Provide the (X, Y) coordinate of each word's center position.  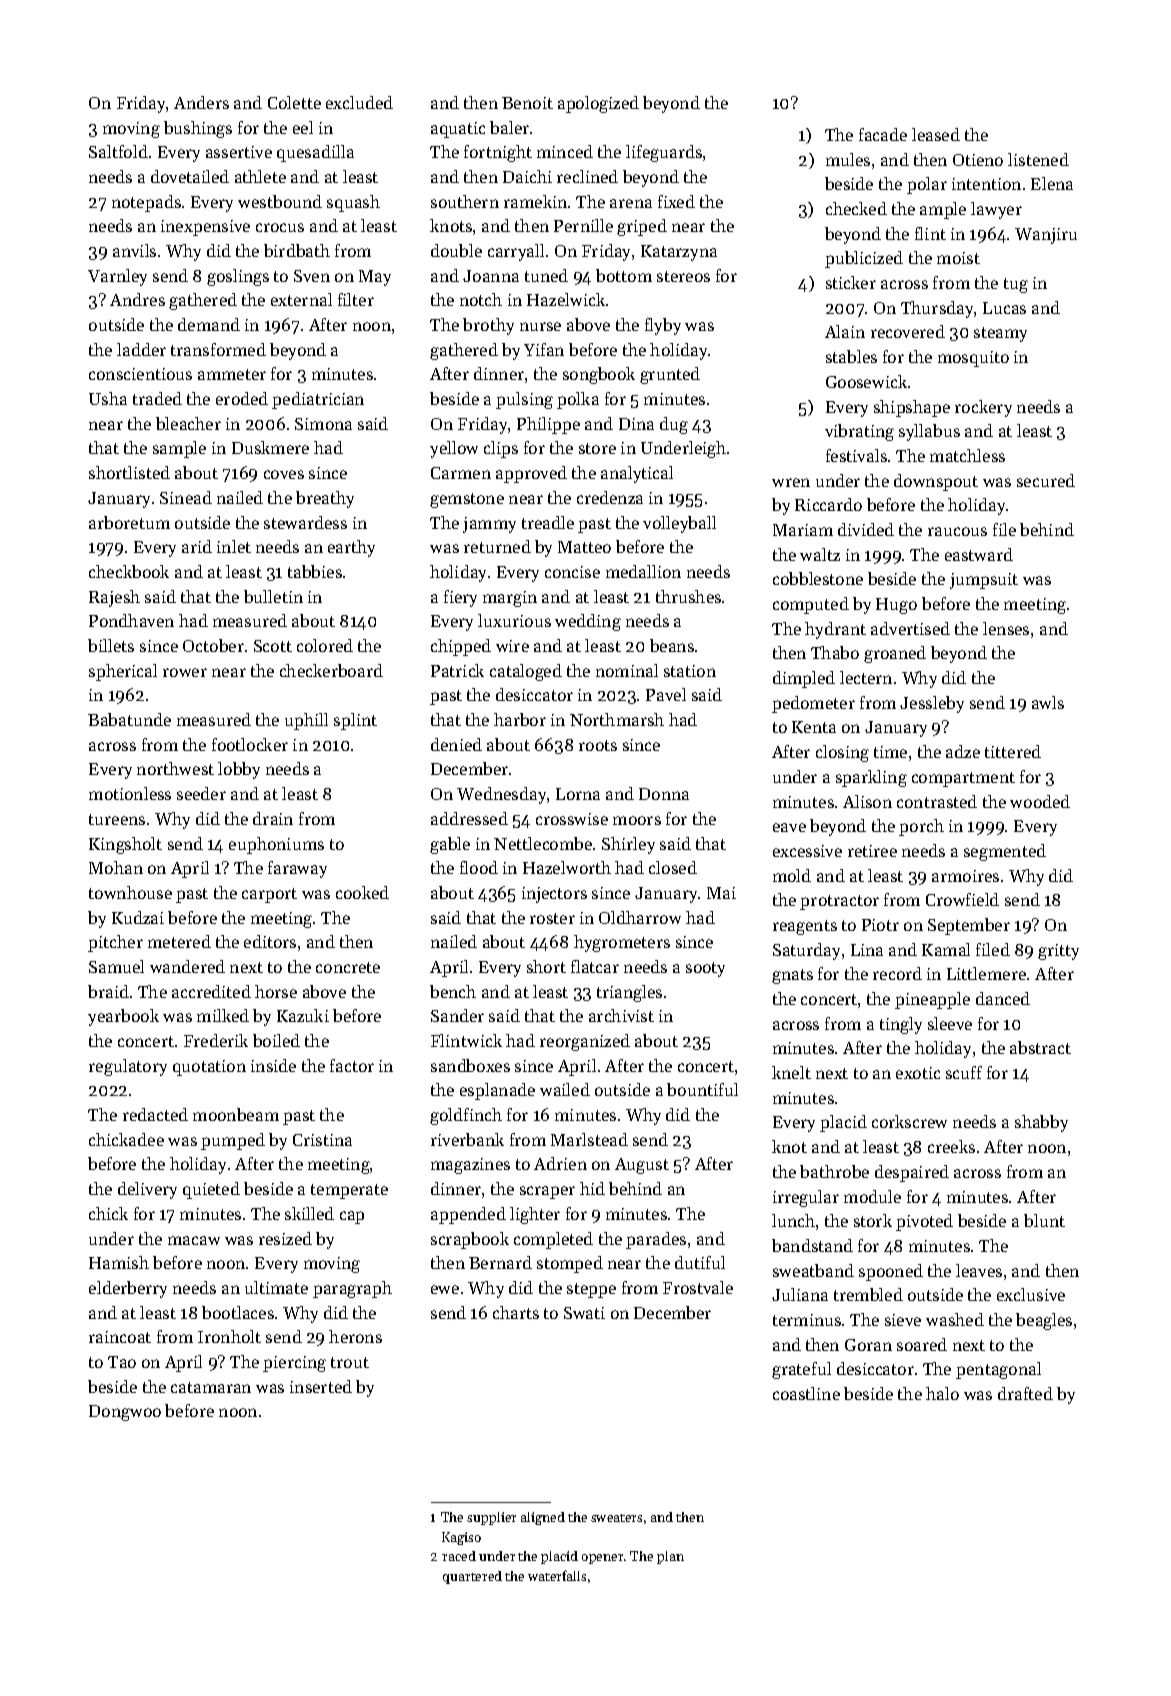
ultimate (276, 1287)
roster (552, 918)
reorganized (585, 1042)
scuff (964, 1072)
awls (1048, 702)
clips (501, 449)
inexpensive (205, 228)
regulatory (128, 1067)
